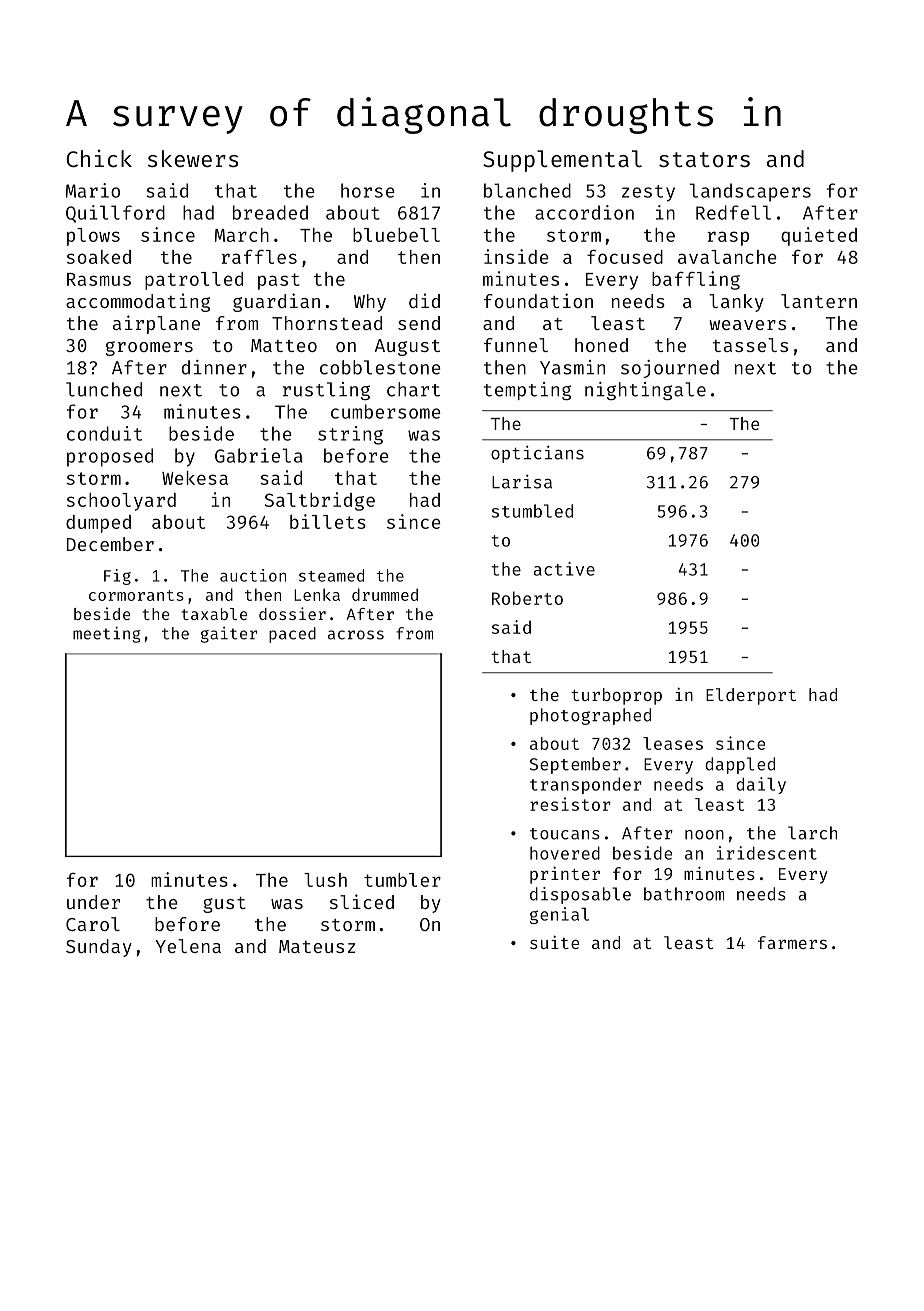  I want to click on daily, so click(761, 785).
